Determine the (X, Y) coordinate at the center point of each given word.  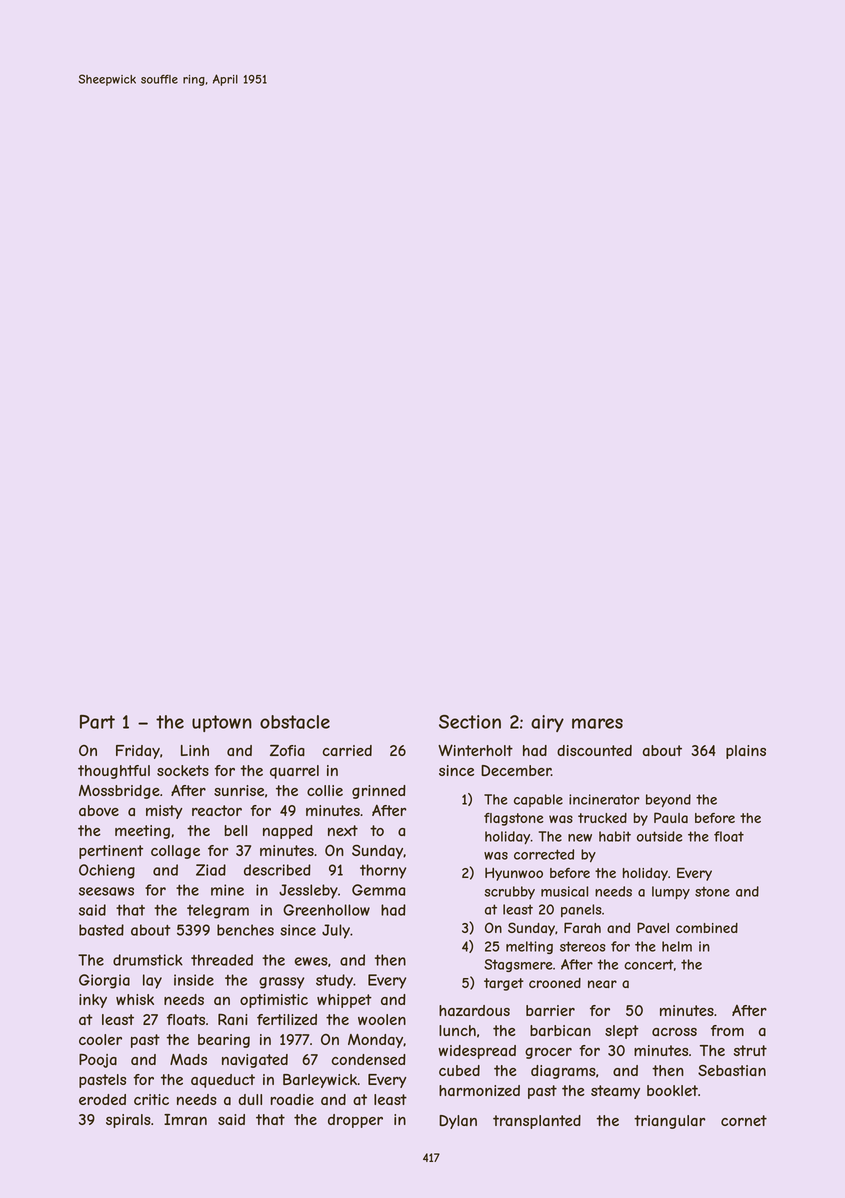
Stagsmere (518, 965)
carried (347, 750)
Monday (375, 1041)
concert (649, 964)
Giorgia (104, 981)
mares (597, 723)
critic (151, 1099)
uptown (222, 723)
